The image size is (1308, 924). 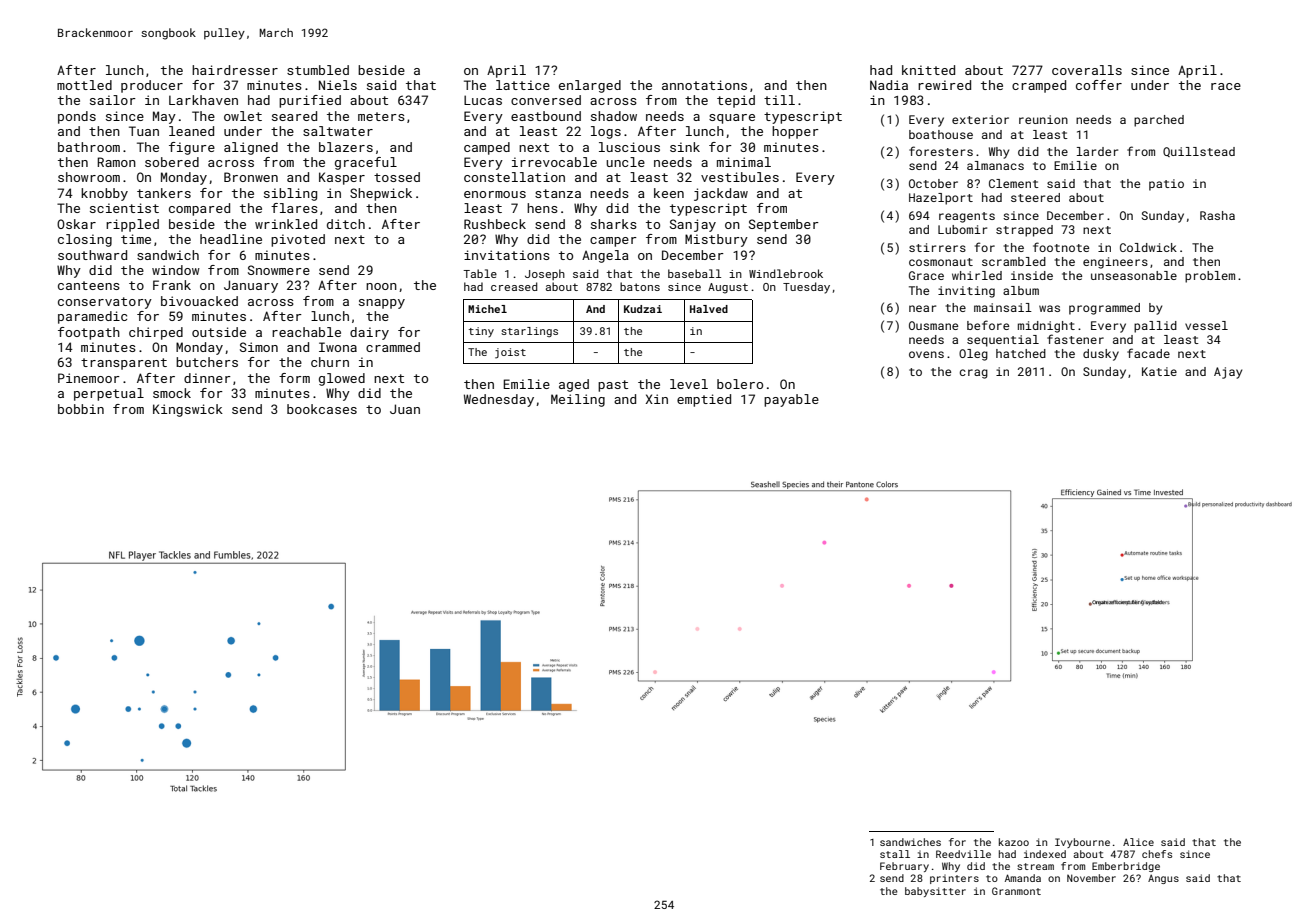 I want to click on Reedville, so click(x=963, y=854).
